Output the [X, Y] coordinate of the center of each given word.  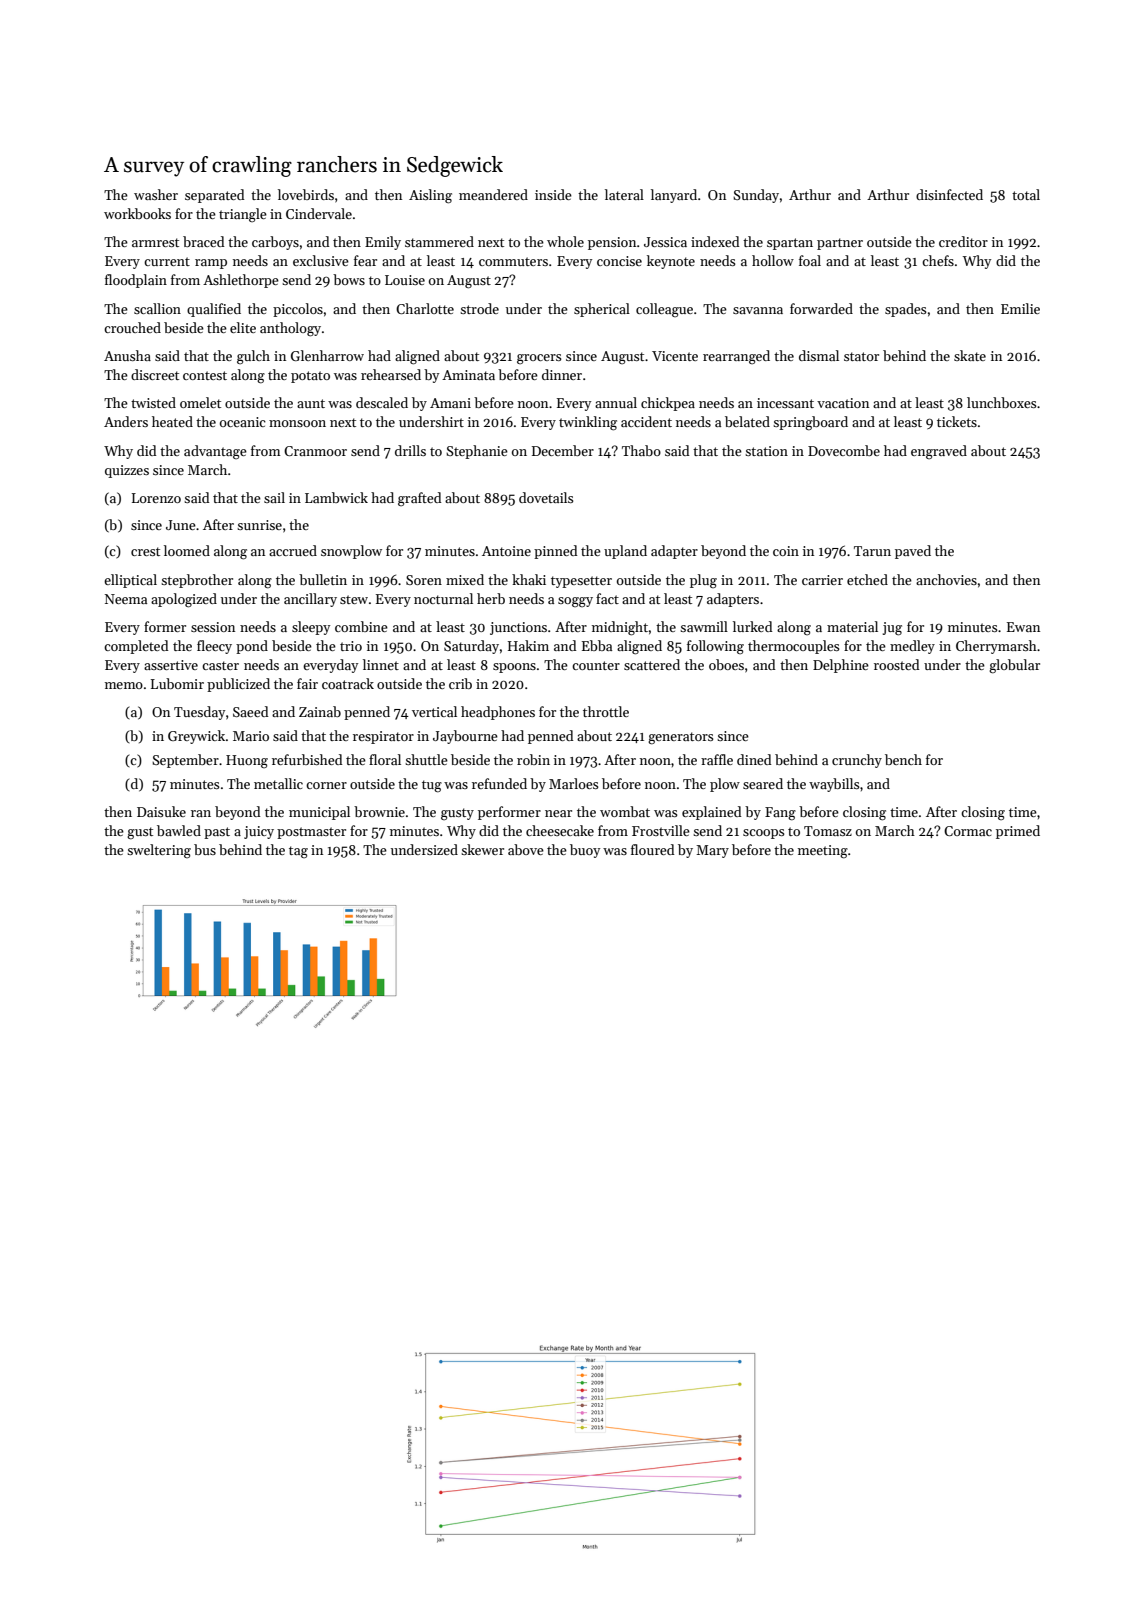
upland [625, 552]
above [526, 849]
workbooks [137, 213]
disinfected [949, 194]
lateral [624, 194]
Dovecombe [844, 450]
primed [1018, 832]
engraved [939, 452]
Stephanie [477, 452]
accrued [293, 550]
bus [205, 849]
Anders [126, 421]
